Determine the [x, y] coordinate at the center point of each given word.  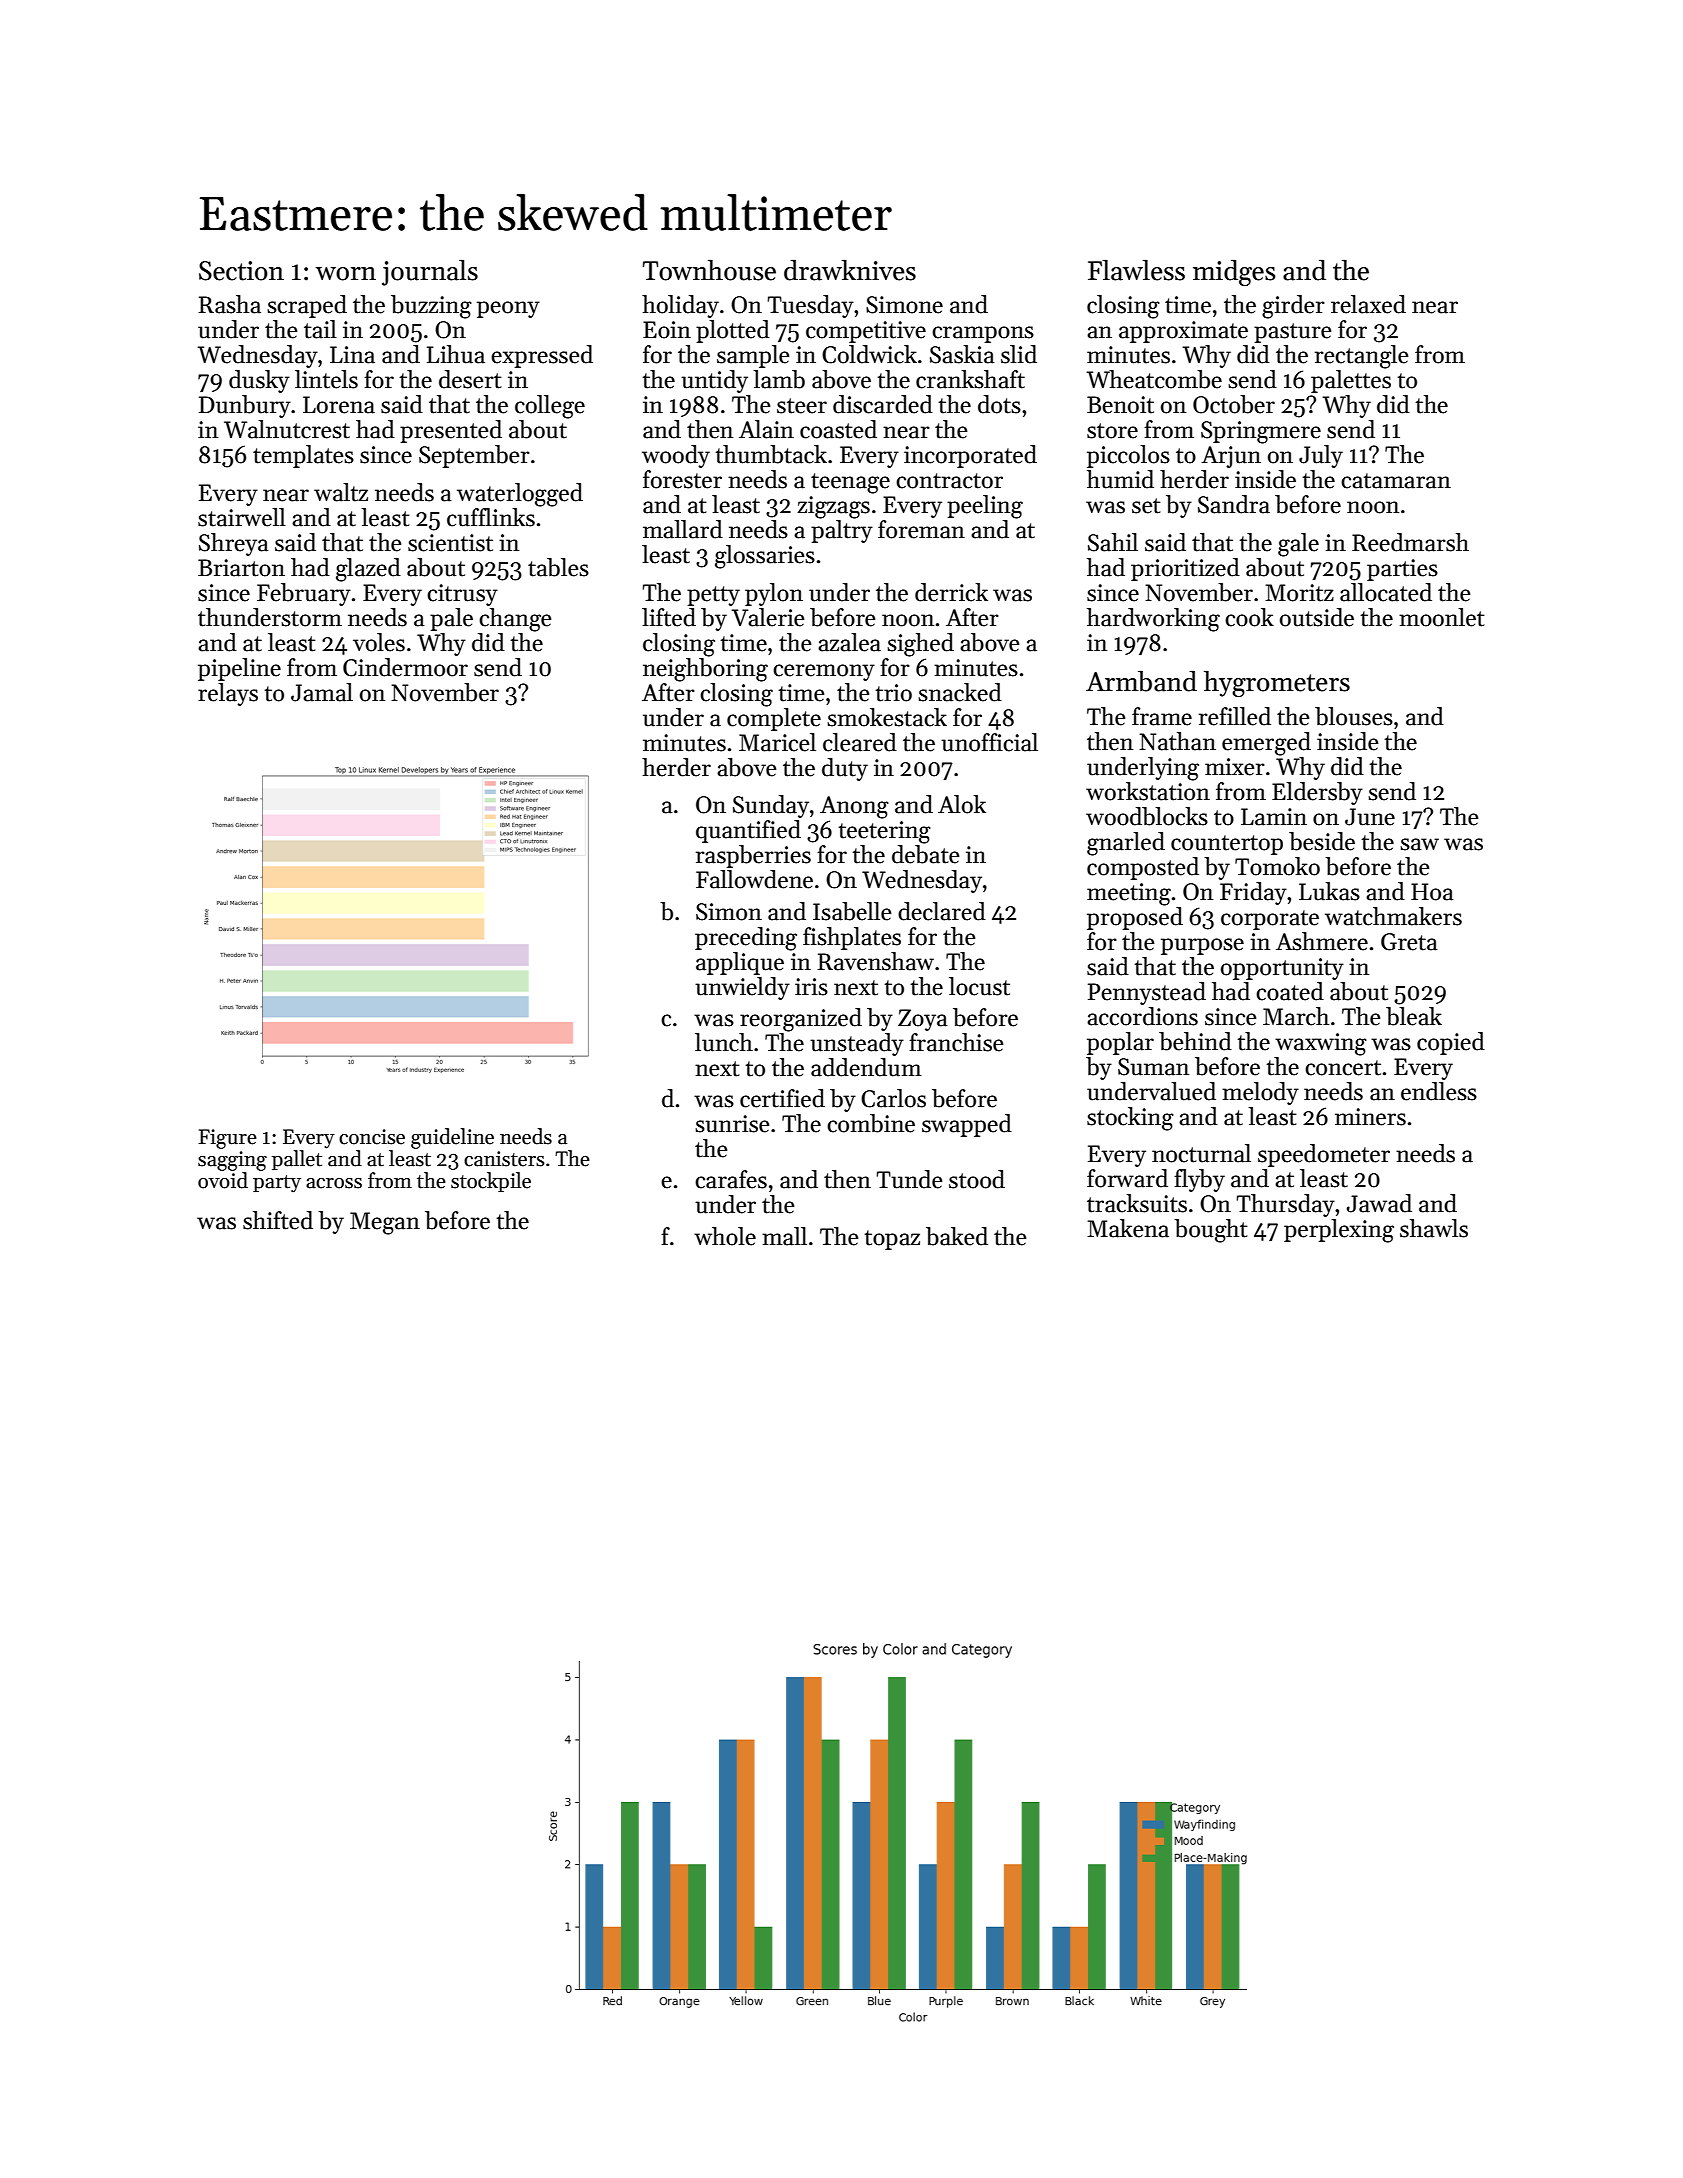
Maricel [777, 742]
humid [1120, 479]
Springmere [1261, 432]
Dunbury [245, 406]
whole [725, 1236]
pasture [1293, 333]
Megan [385, 1223]
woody [676, 456]
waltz [341, 492]
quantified [748, 831]
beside [1322, 841]
